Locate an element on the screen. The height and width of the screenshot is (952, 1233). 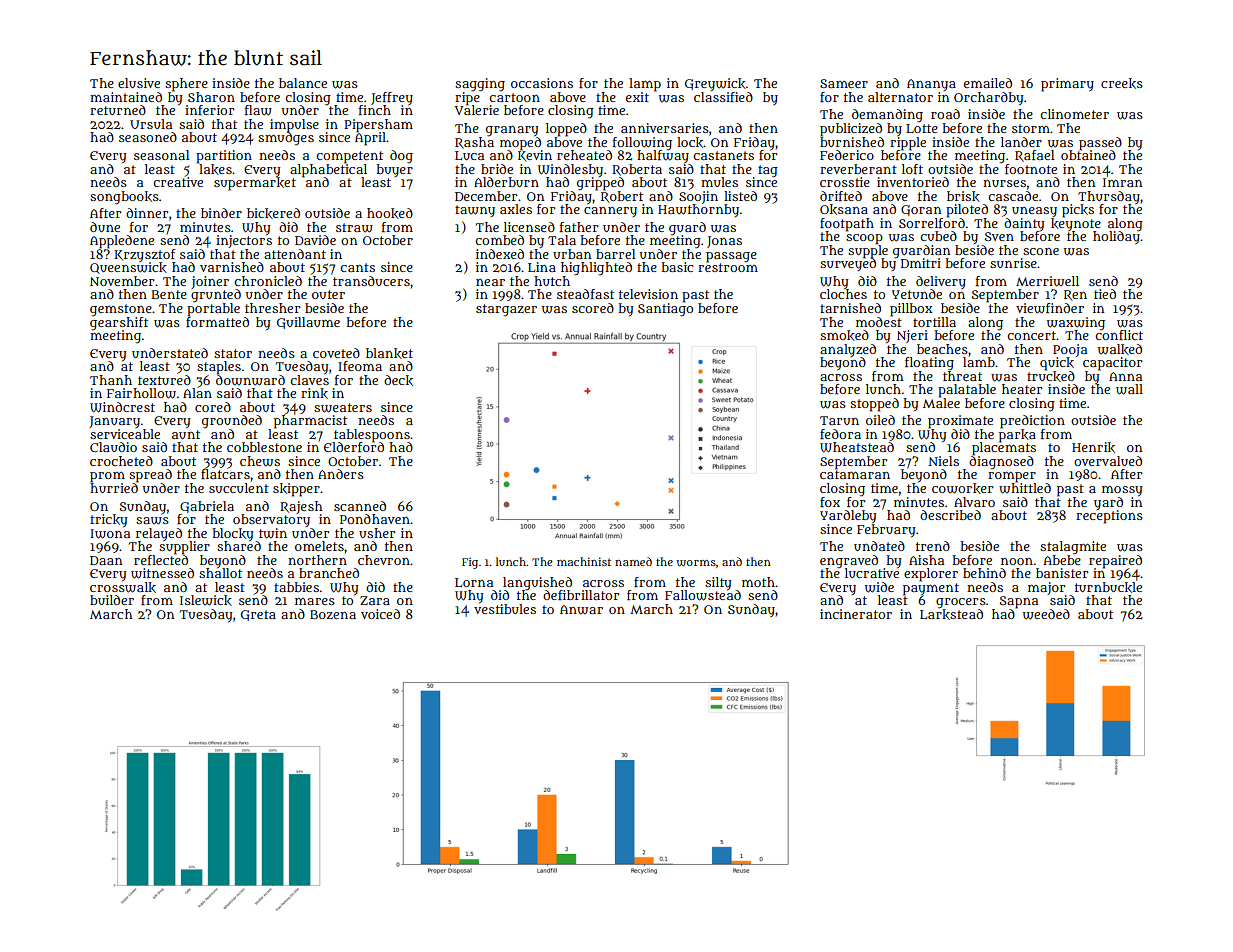
creeks is located at coordinates (1122, 83).
